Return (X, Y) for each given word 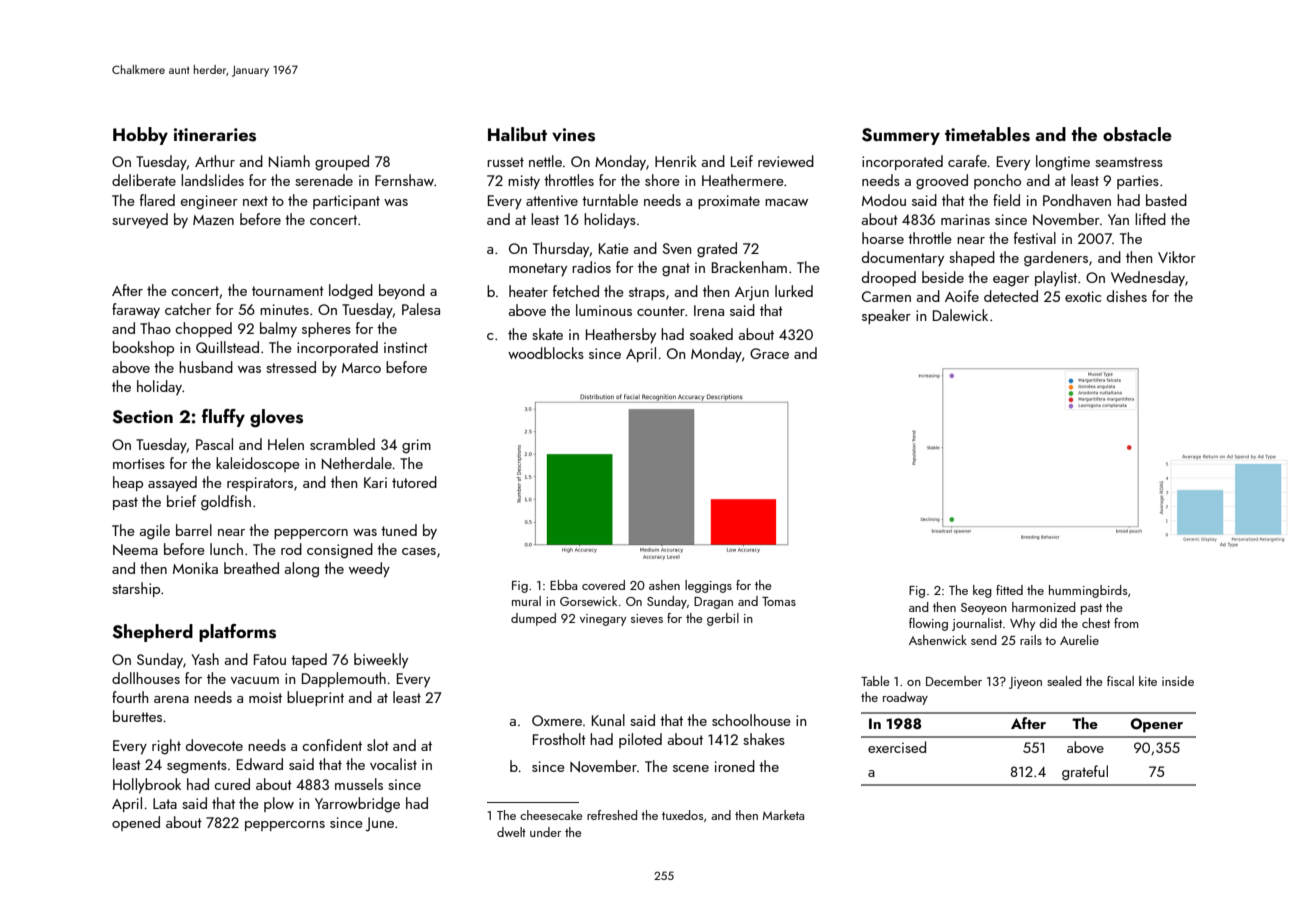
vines (573, 135)
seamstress (1129, 162)
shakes (764, 739)
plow (279, 804)
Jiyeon (1025, 683)
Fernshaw (404, 180)
